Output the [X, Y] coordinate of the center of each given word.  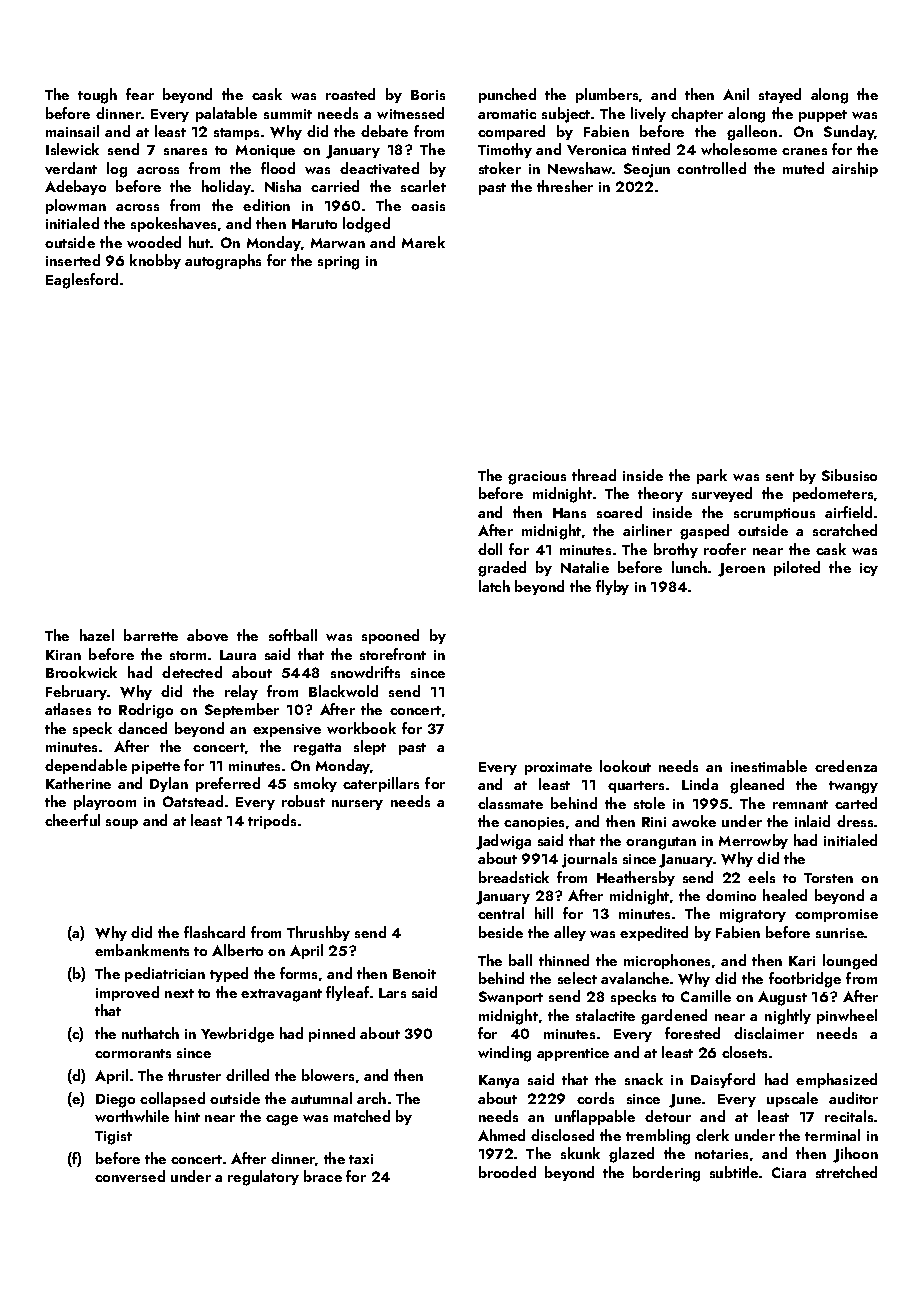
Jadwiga [503, 842]
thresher [565, 186]
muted [803, 168]
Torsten [828, 878]
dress [855, 821]
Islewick [72, 149]
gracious [537, 478]
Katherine [78, 783]
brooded [507, 1172]
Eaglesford [82, 281]
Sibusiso [849, 475]
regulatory [263, 1178]
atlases [68, 709]
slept [370, 747]
